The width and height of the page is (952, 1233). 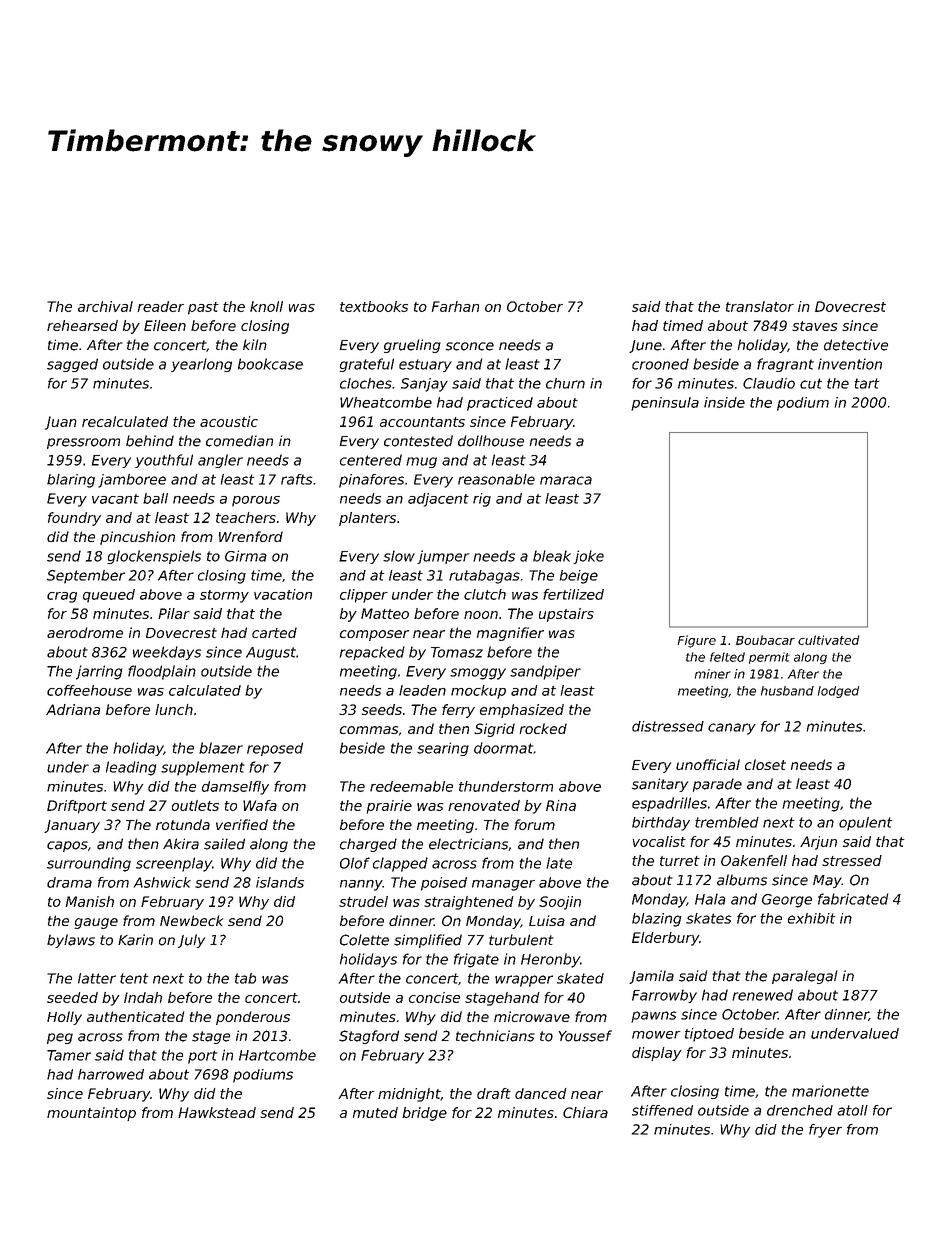 What do you see at coordinates (62, 597) in the page?
I see `crag` at bounding box center [62, 597].
